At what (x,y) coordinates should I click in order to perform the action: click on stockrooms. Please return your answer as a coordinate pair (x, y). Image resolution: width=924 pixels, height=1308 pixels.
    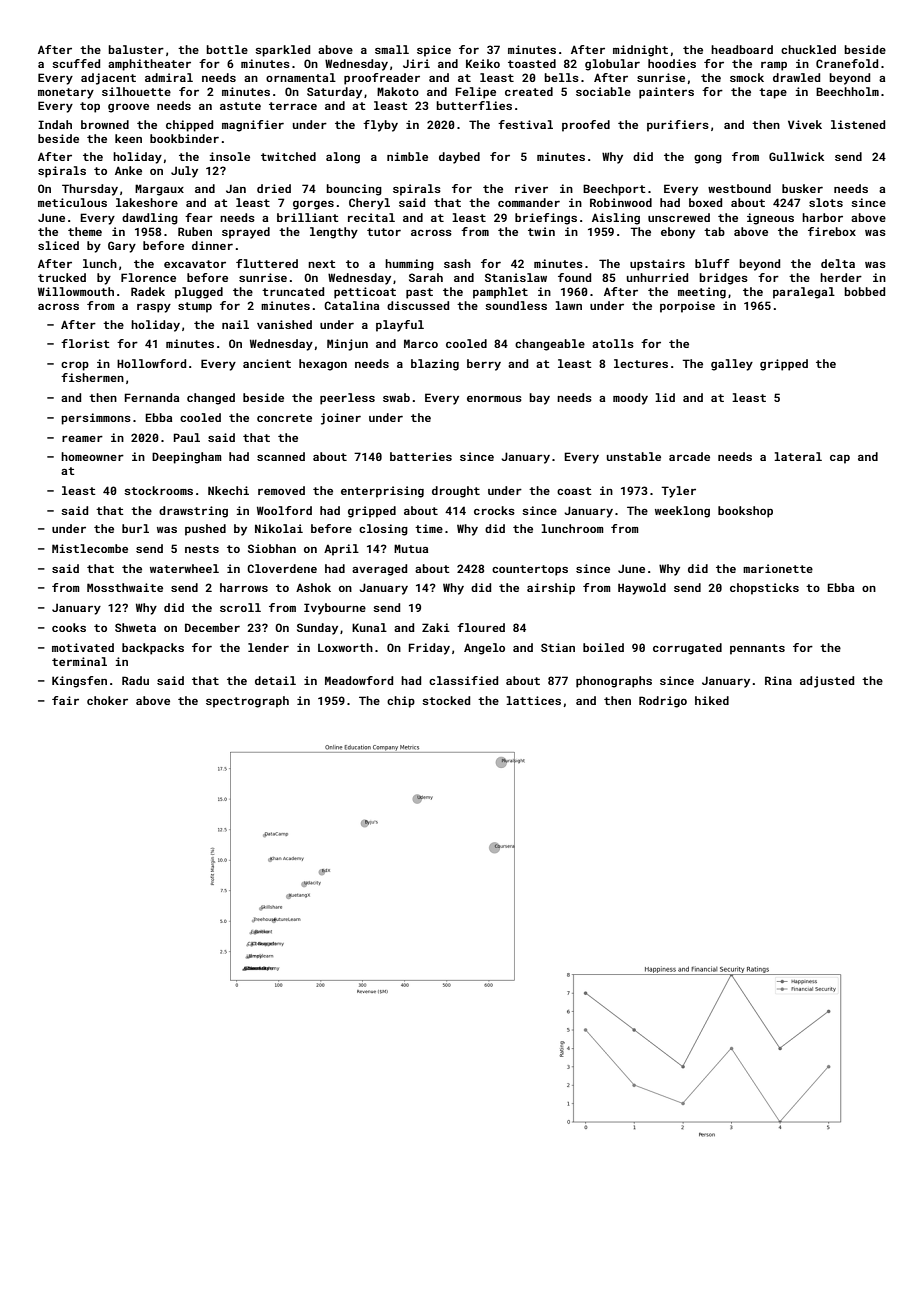
    Looking at the image, I should click on (158, 490).
